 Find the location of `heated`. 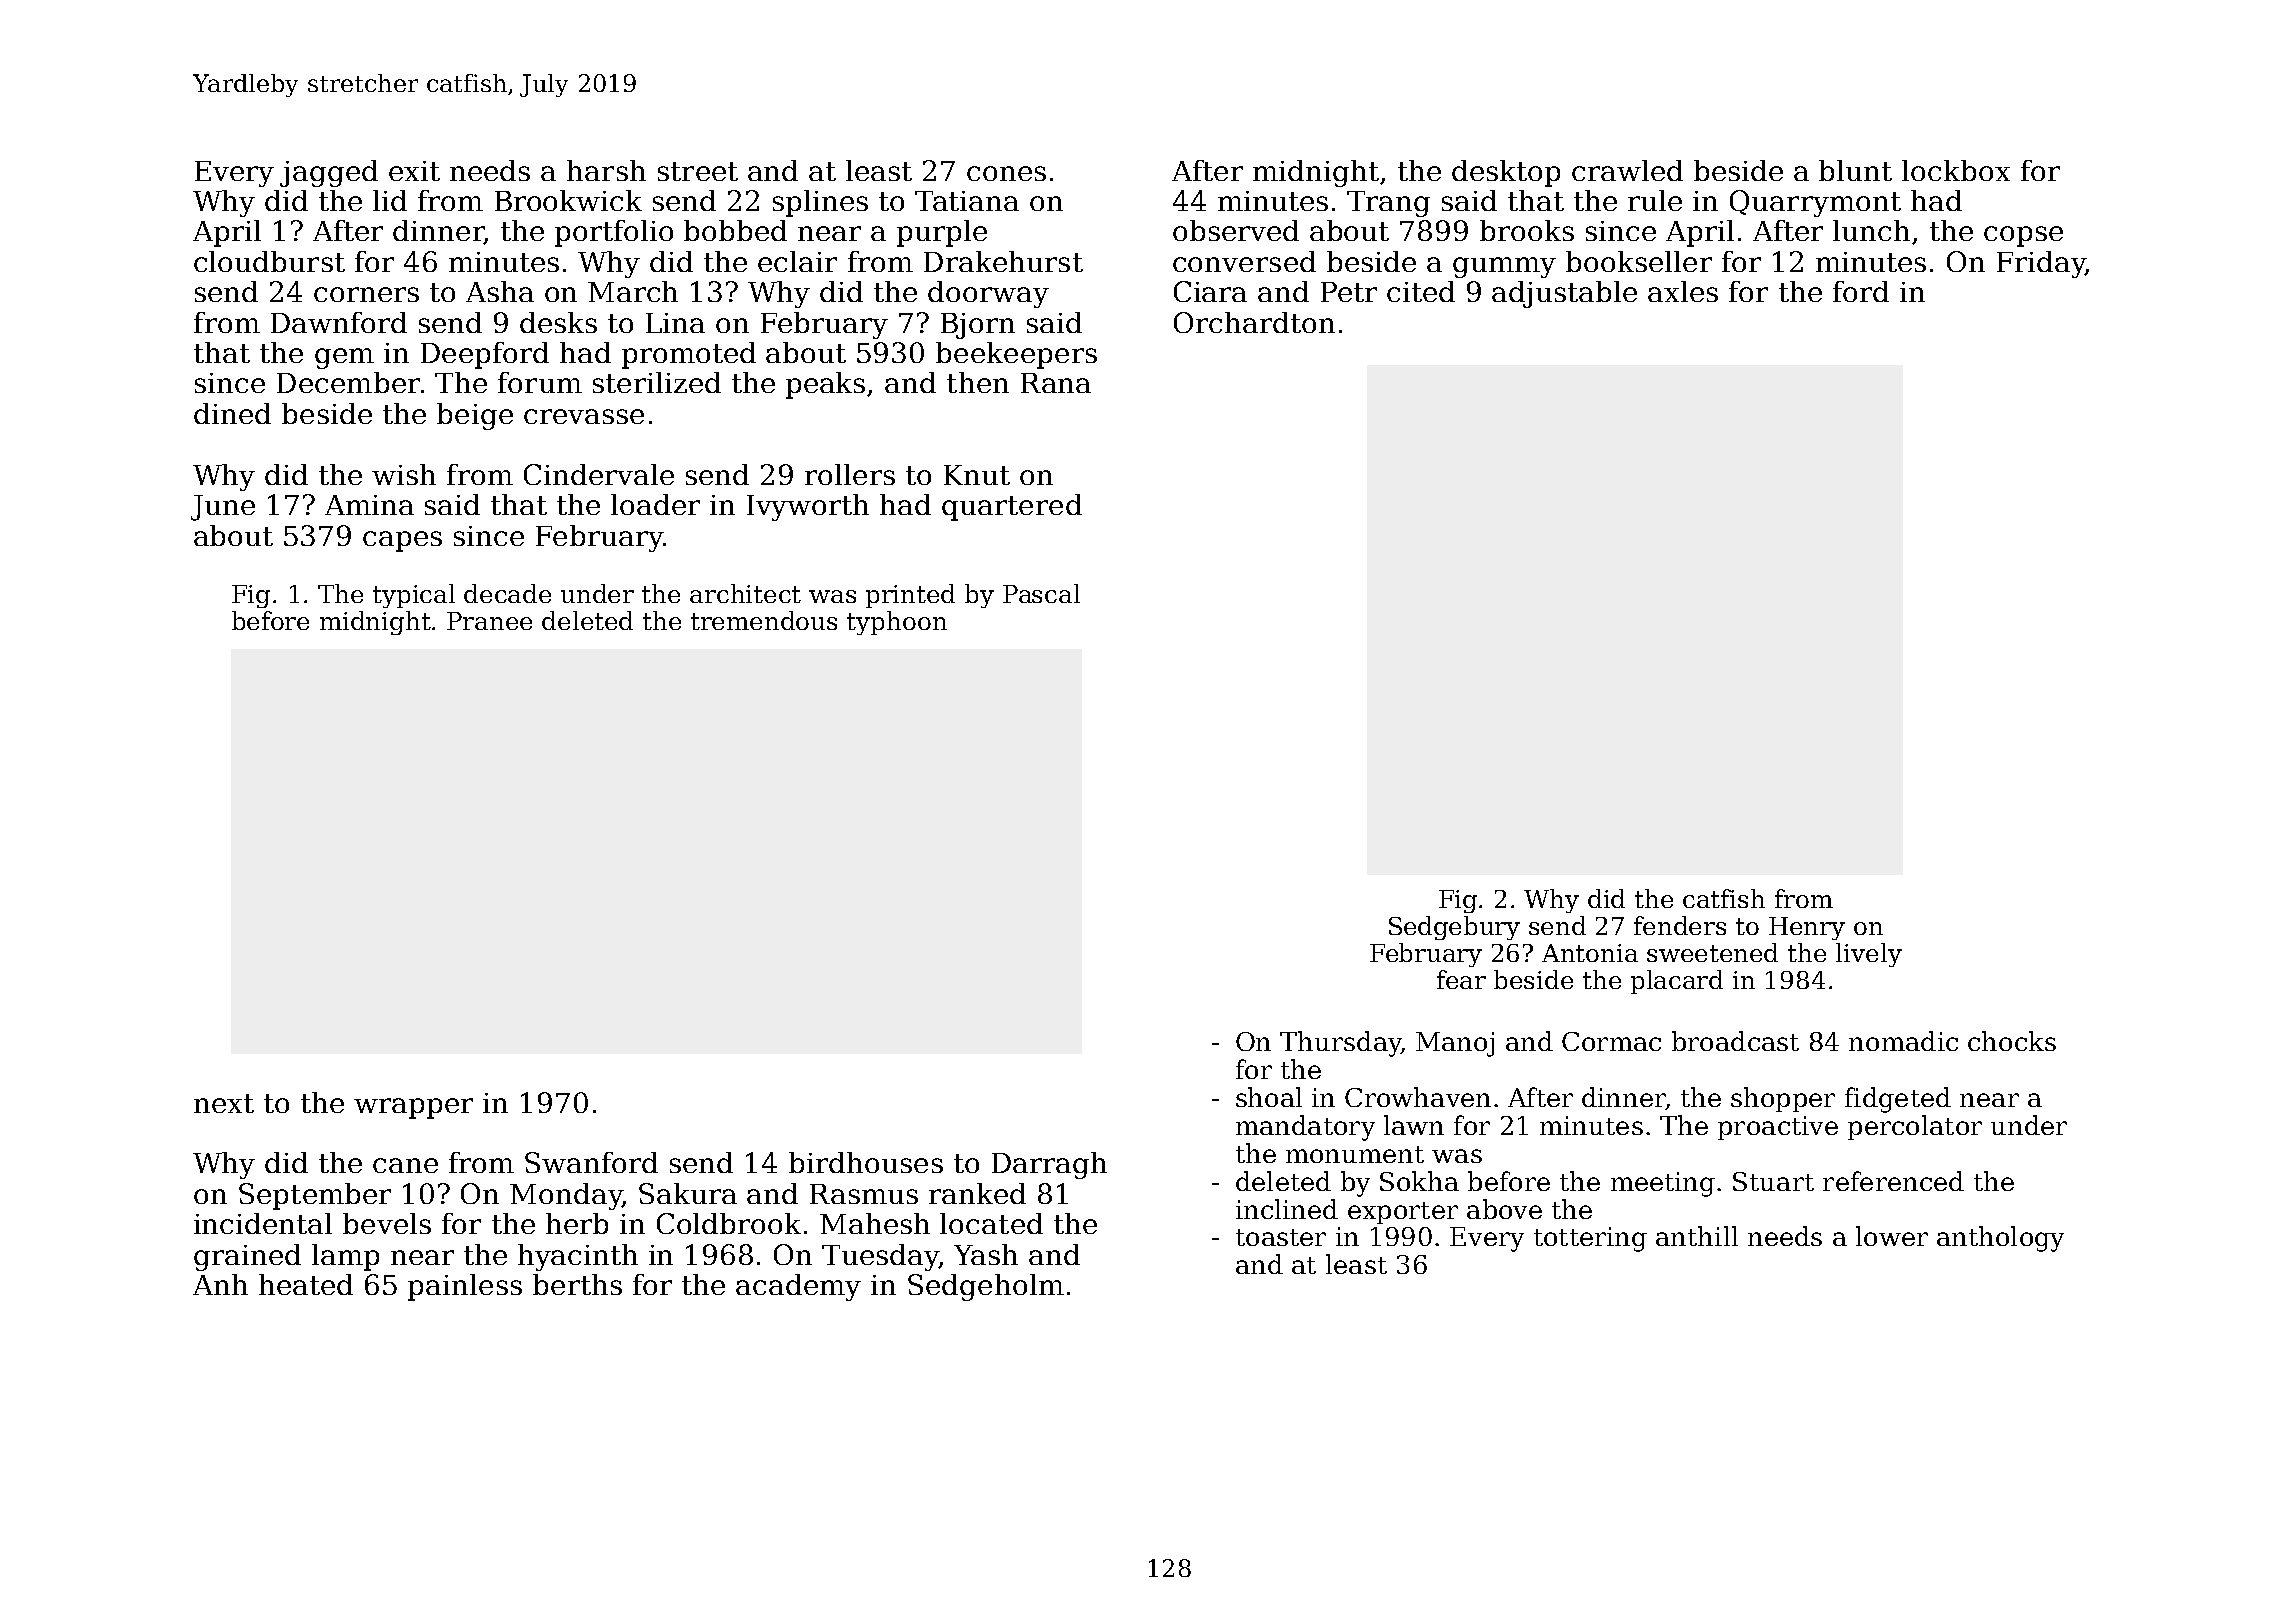

heated is located at coordinates (306, 1284).
